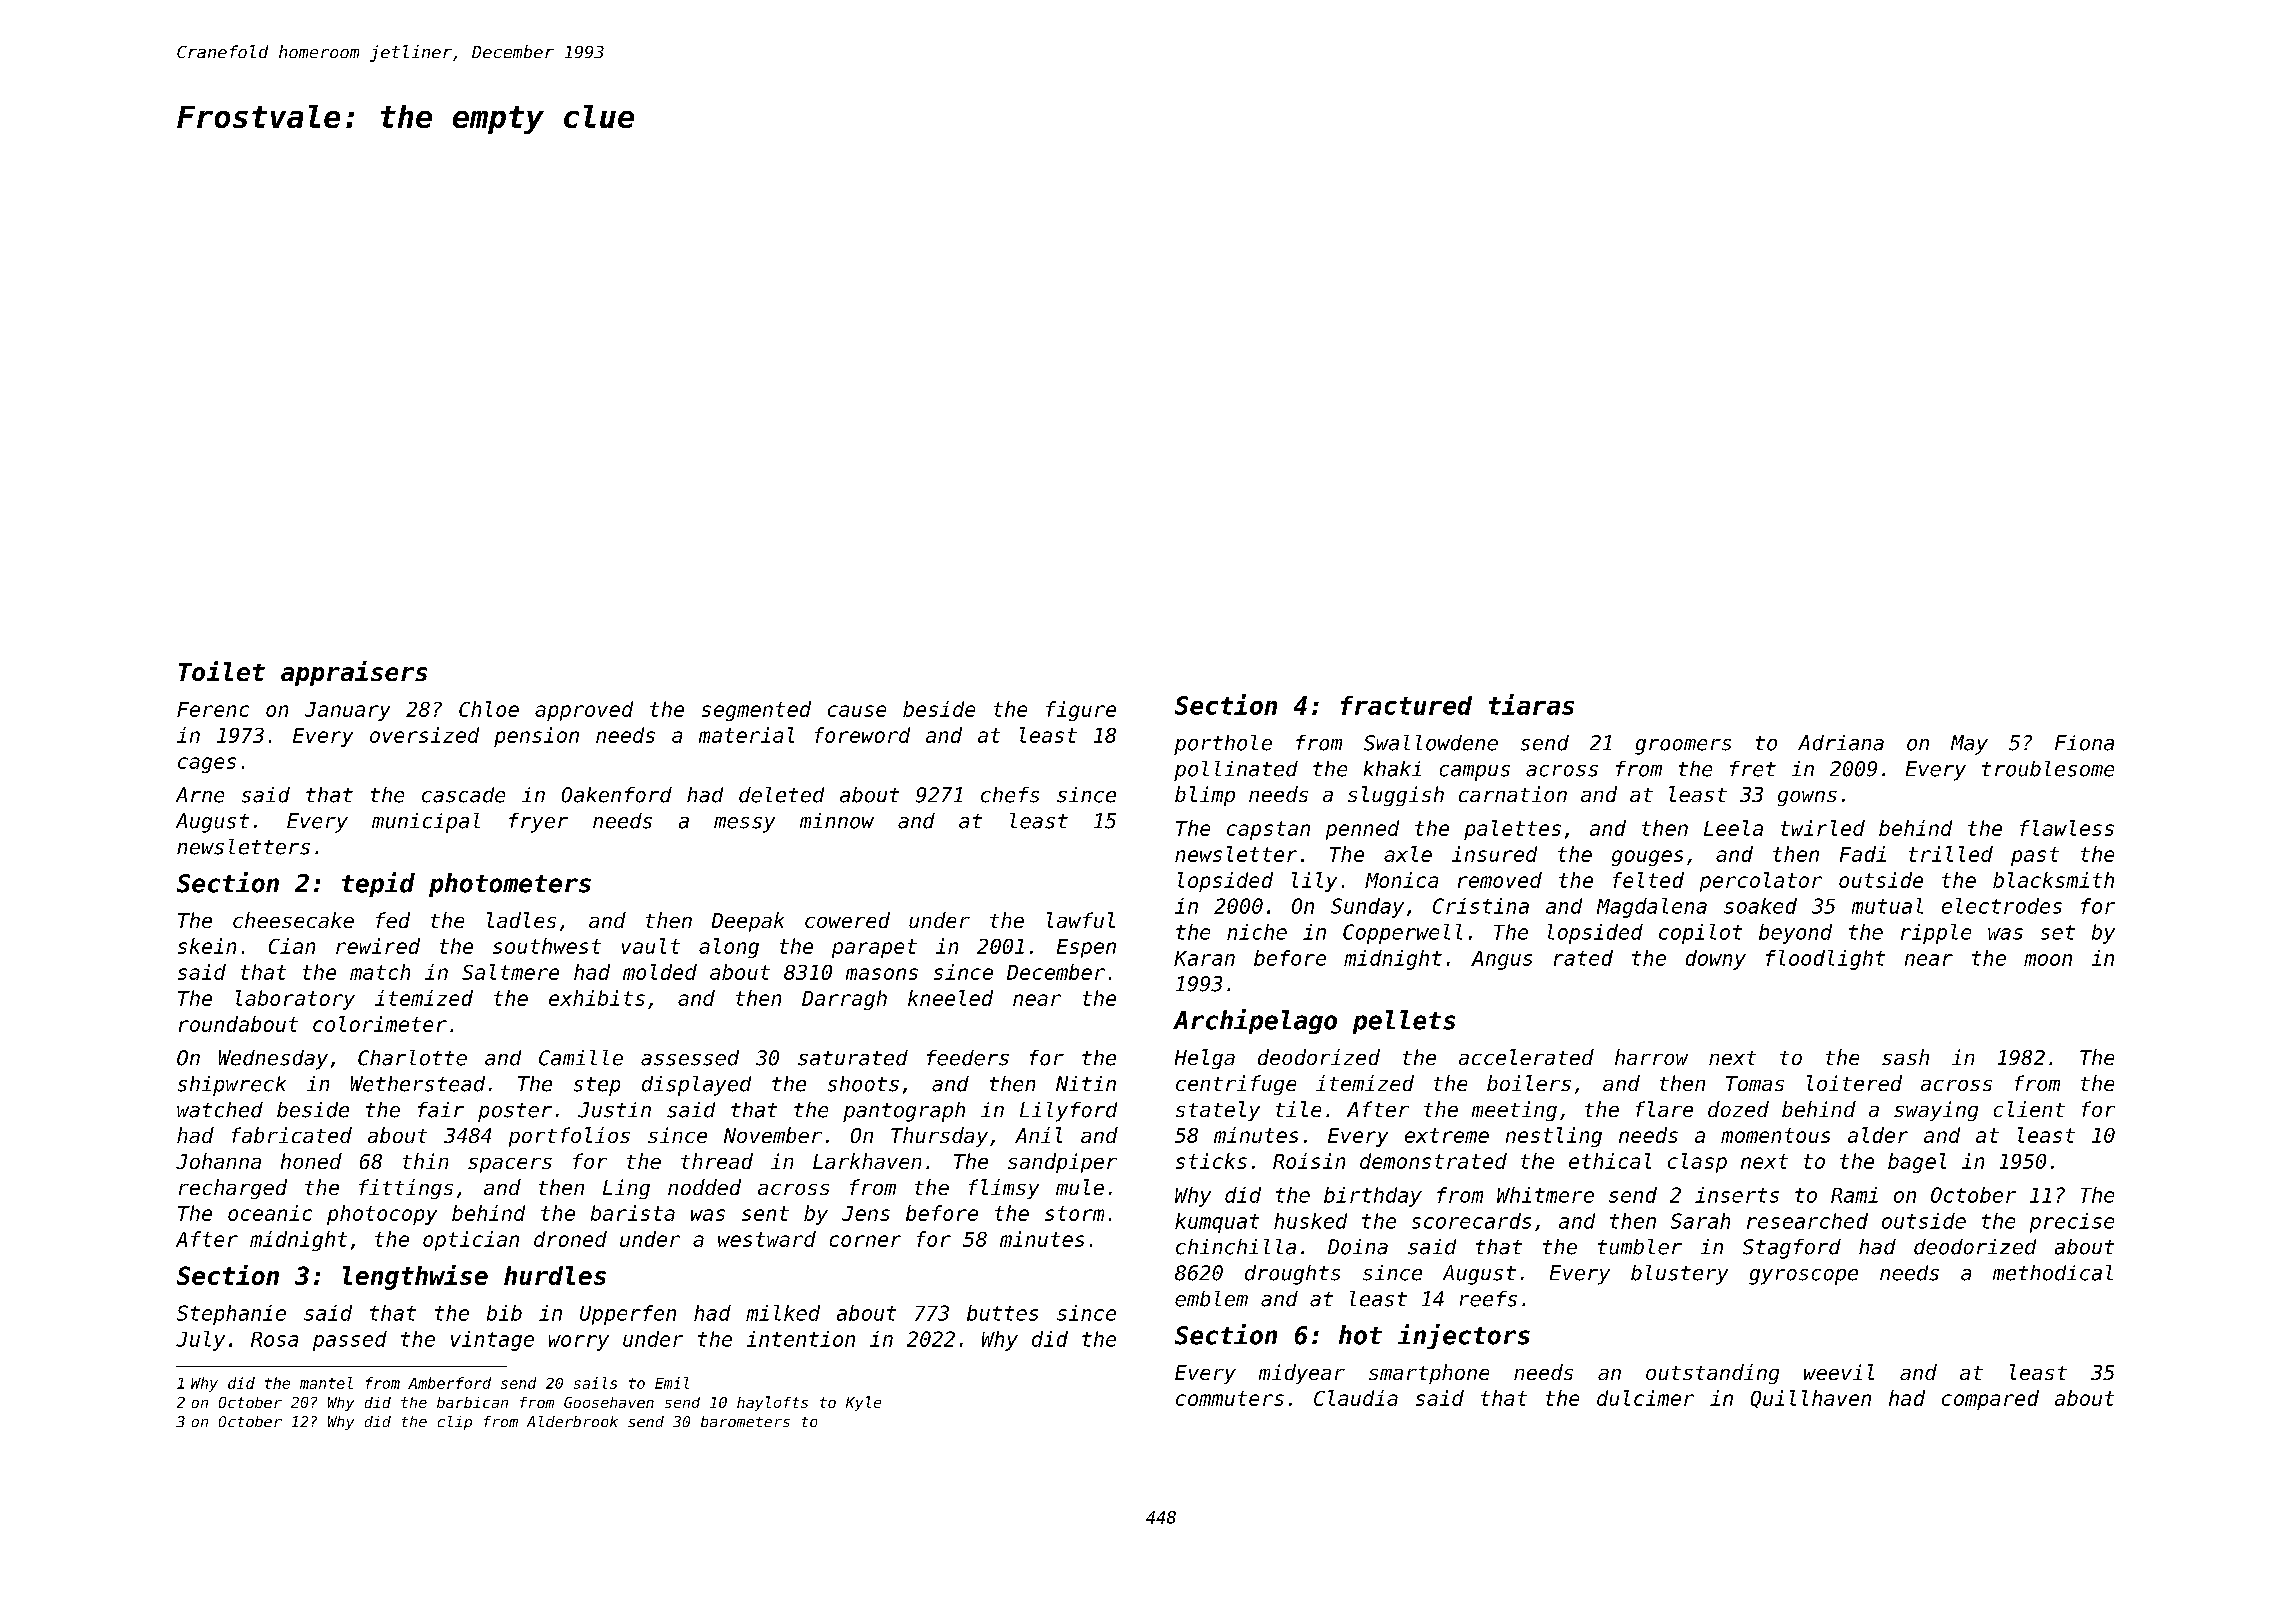 The height and width of the page is (1620, 2292). Describe the element at coordinates (745, 1421) in the page. I see `barometers` at that location.
